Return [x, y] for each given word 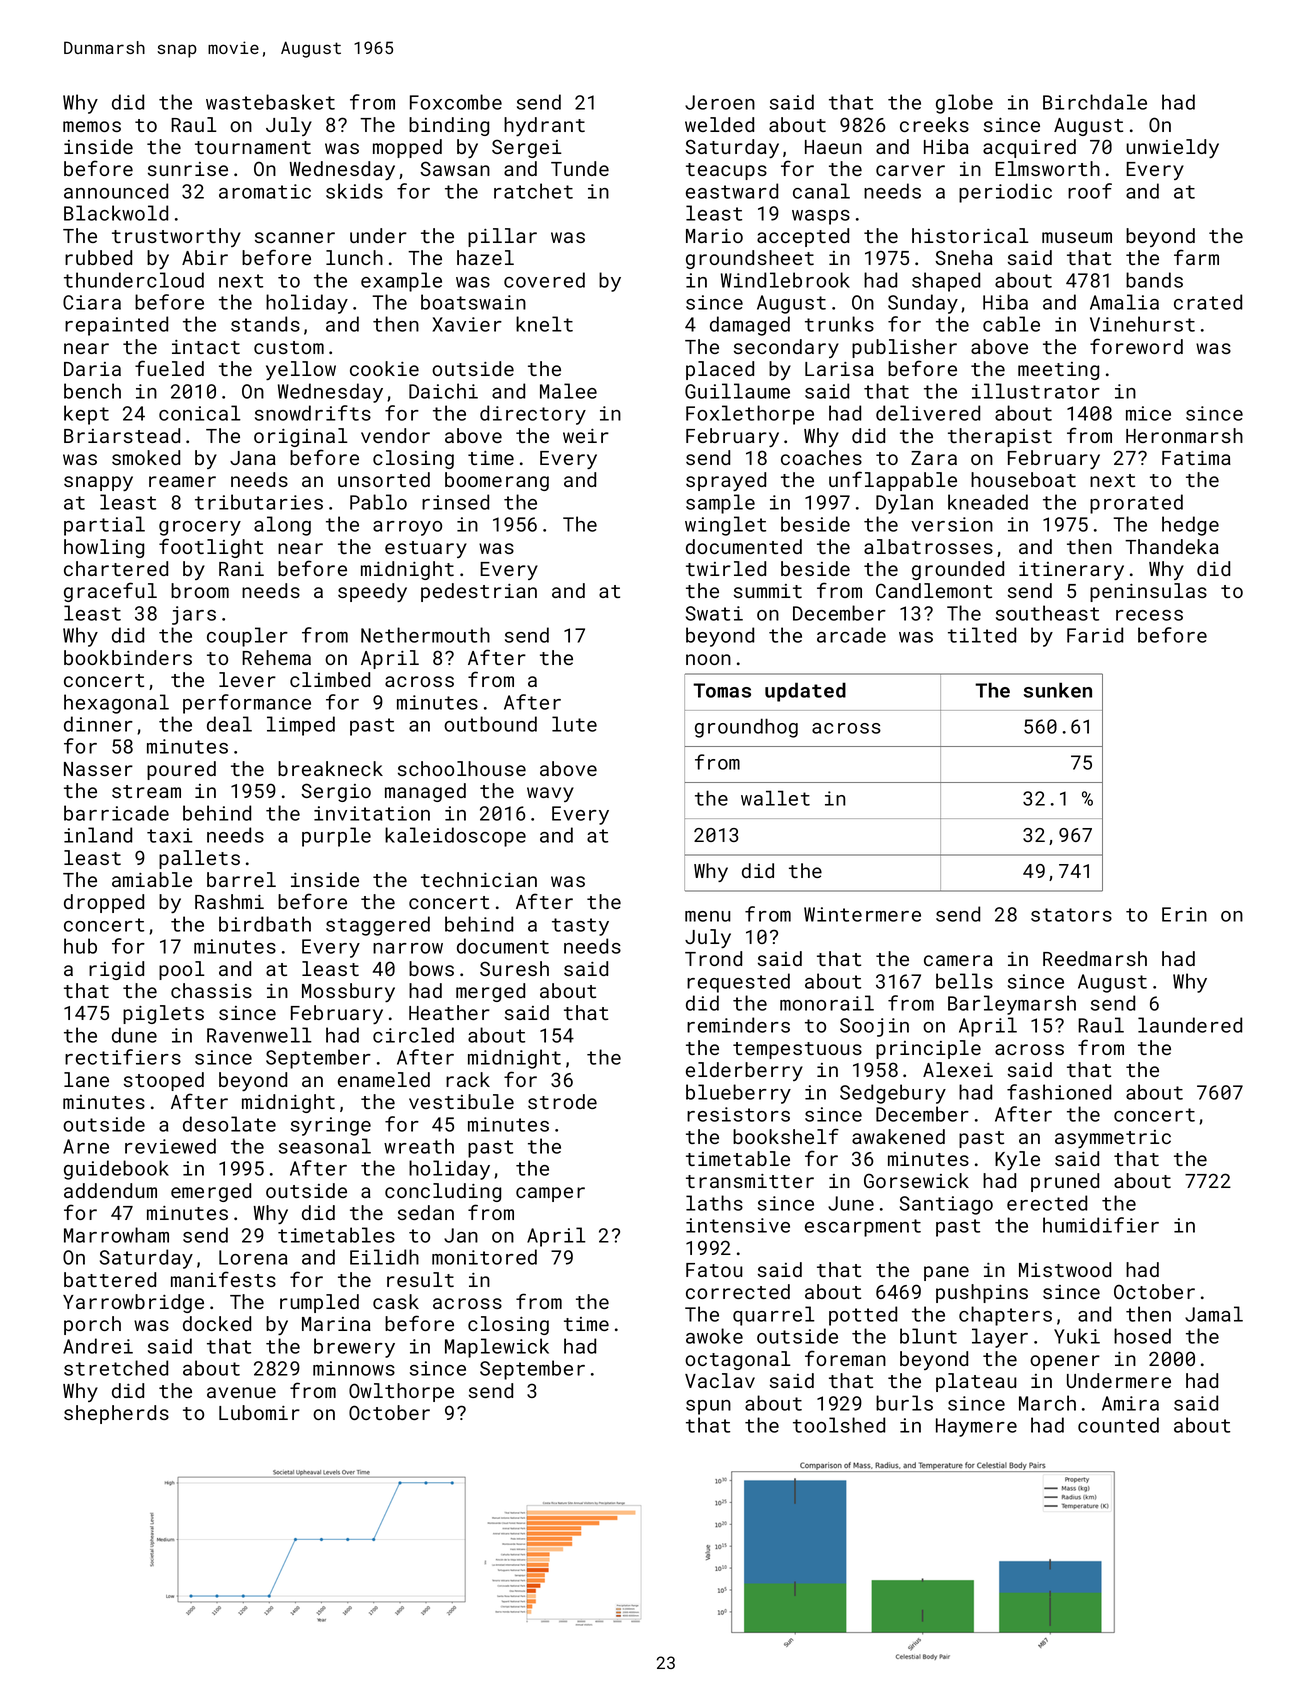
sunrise [188, 169]
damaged [750, 326]
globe [964, 104]
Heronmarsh [1184, 435]
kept [86, 415]
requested [738, 983]
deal [229, 724]
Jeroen [720, 102]
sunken [1058, 690]
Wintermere [862, 914]
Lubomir [259, 1412]
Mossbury [348, 992]
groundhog [746, 728]
